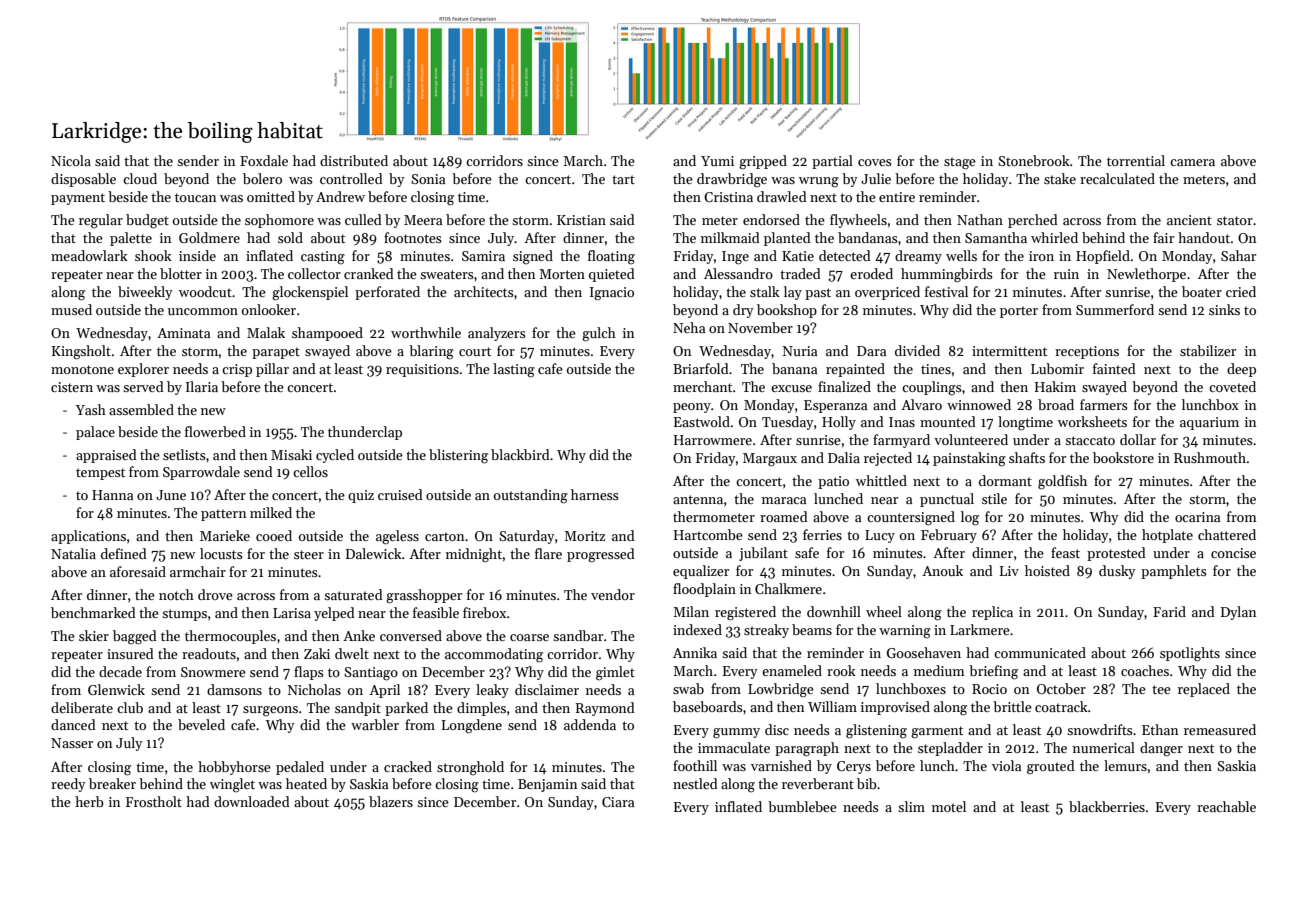 The height and width of the page is (924, 1308). Describe the element at coordinates (201, 724) in the page. I see `beveled` at that location.
